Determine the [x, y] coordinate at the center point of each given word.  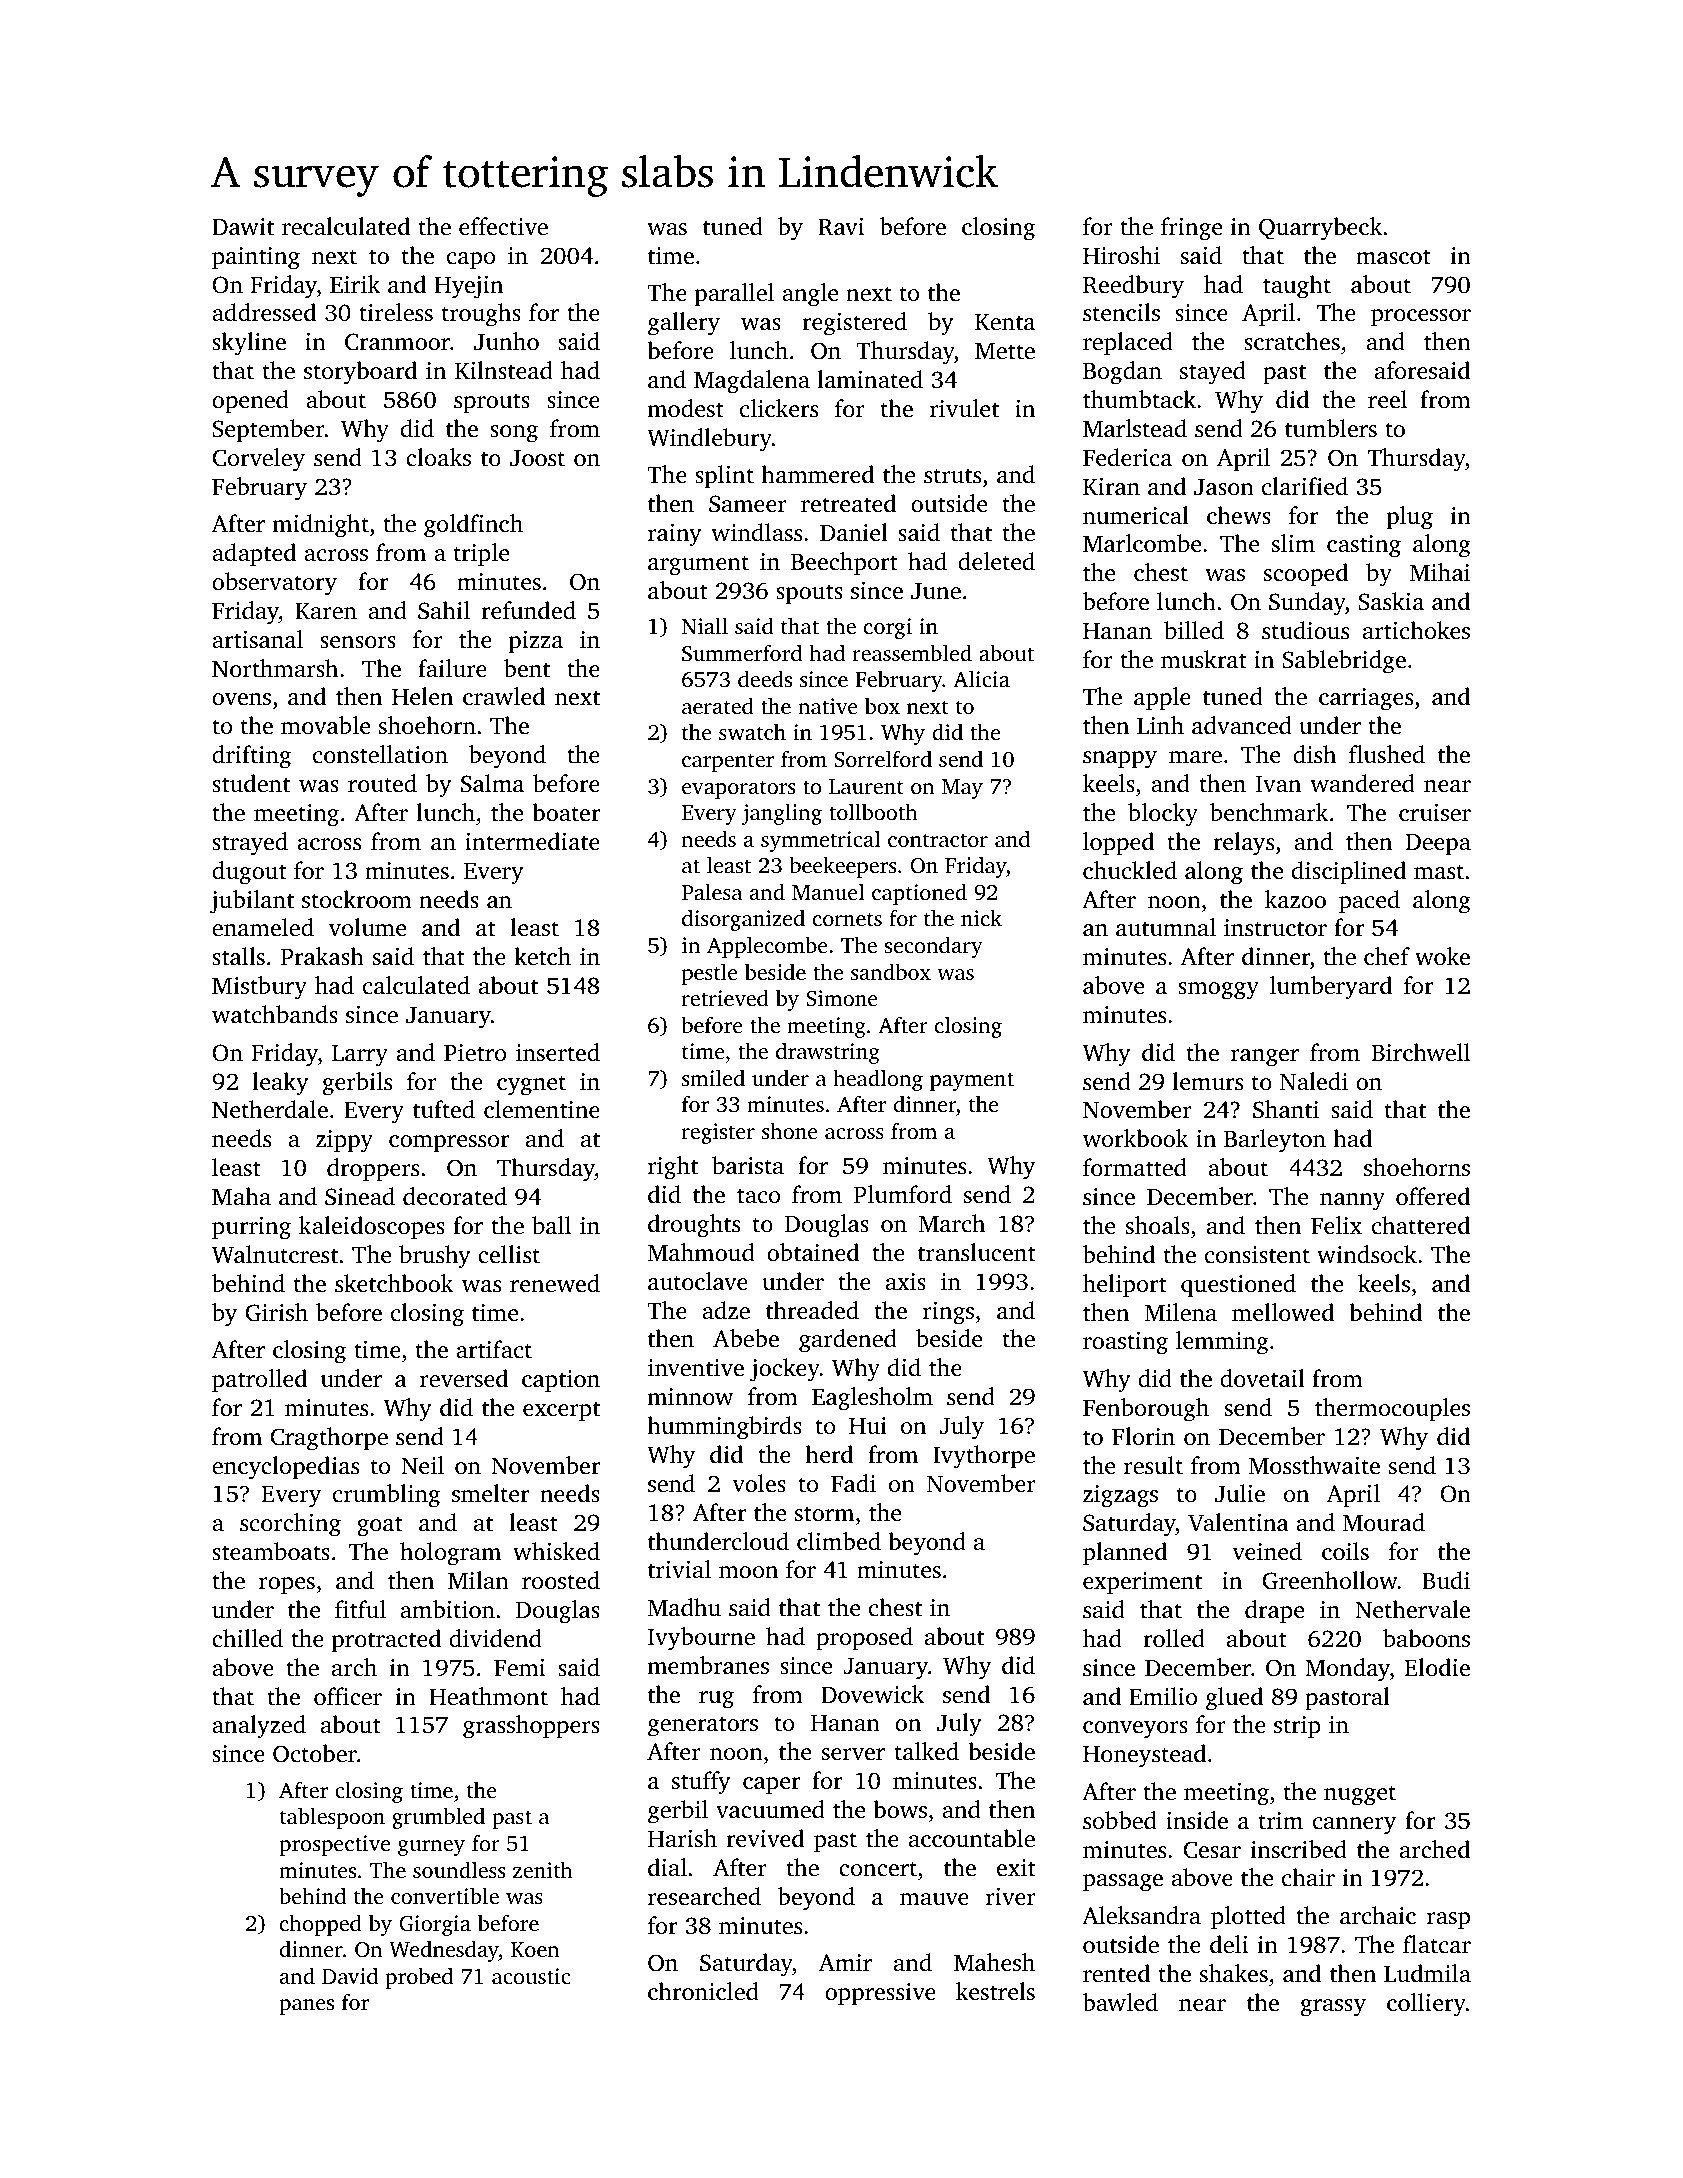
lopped [1118, 844]
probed [419, 1978]
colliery [1426, 2005]
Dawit [243, 227]
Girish [276, 1312]
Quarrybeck [1320, 229]
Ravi [841, 227]
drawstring [828, 1053]
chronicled [703, 1991]
